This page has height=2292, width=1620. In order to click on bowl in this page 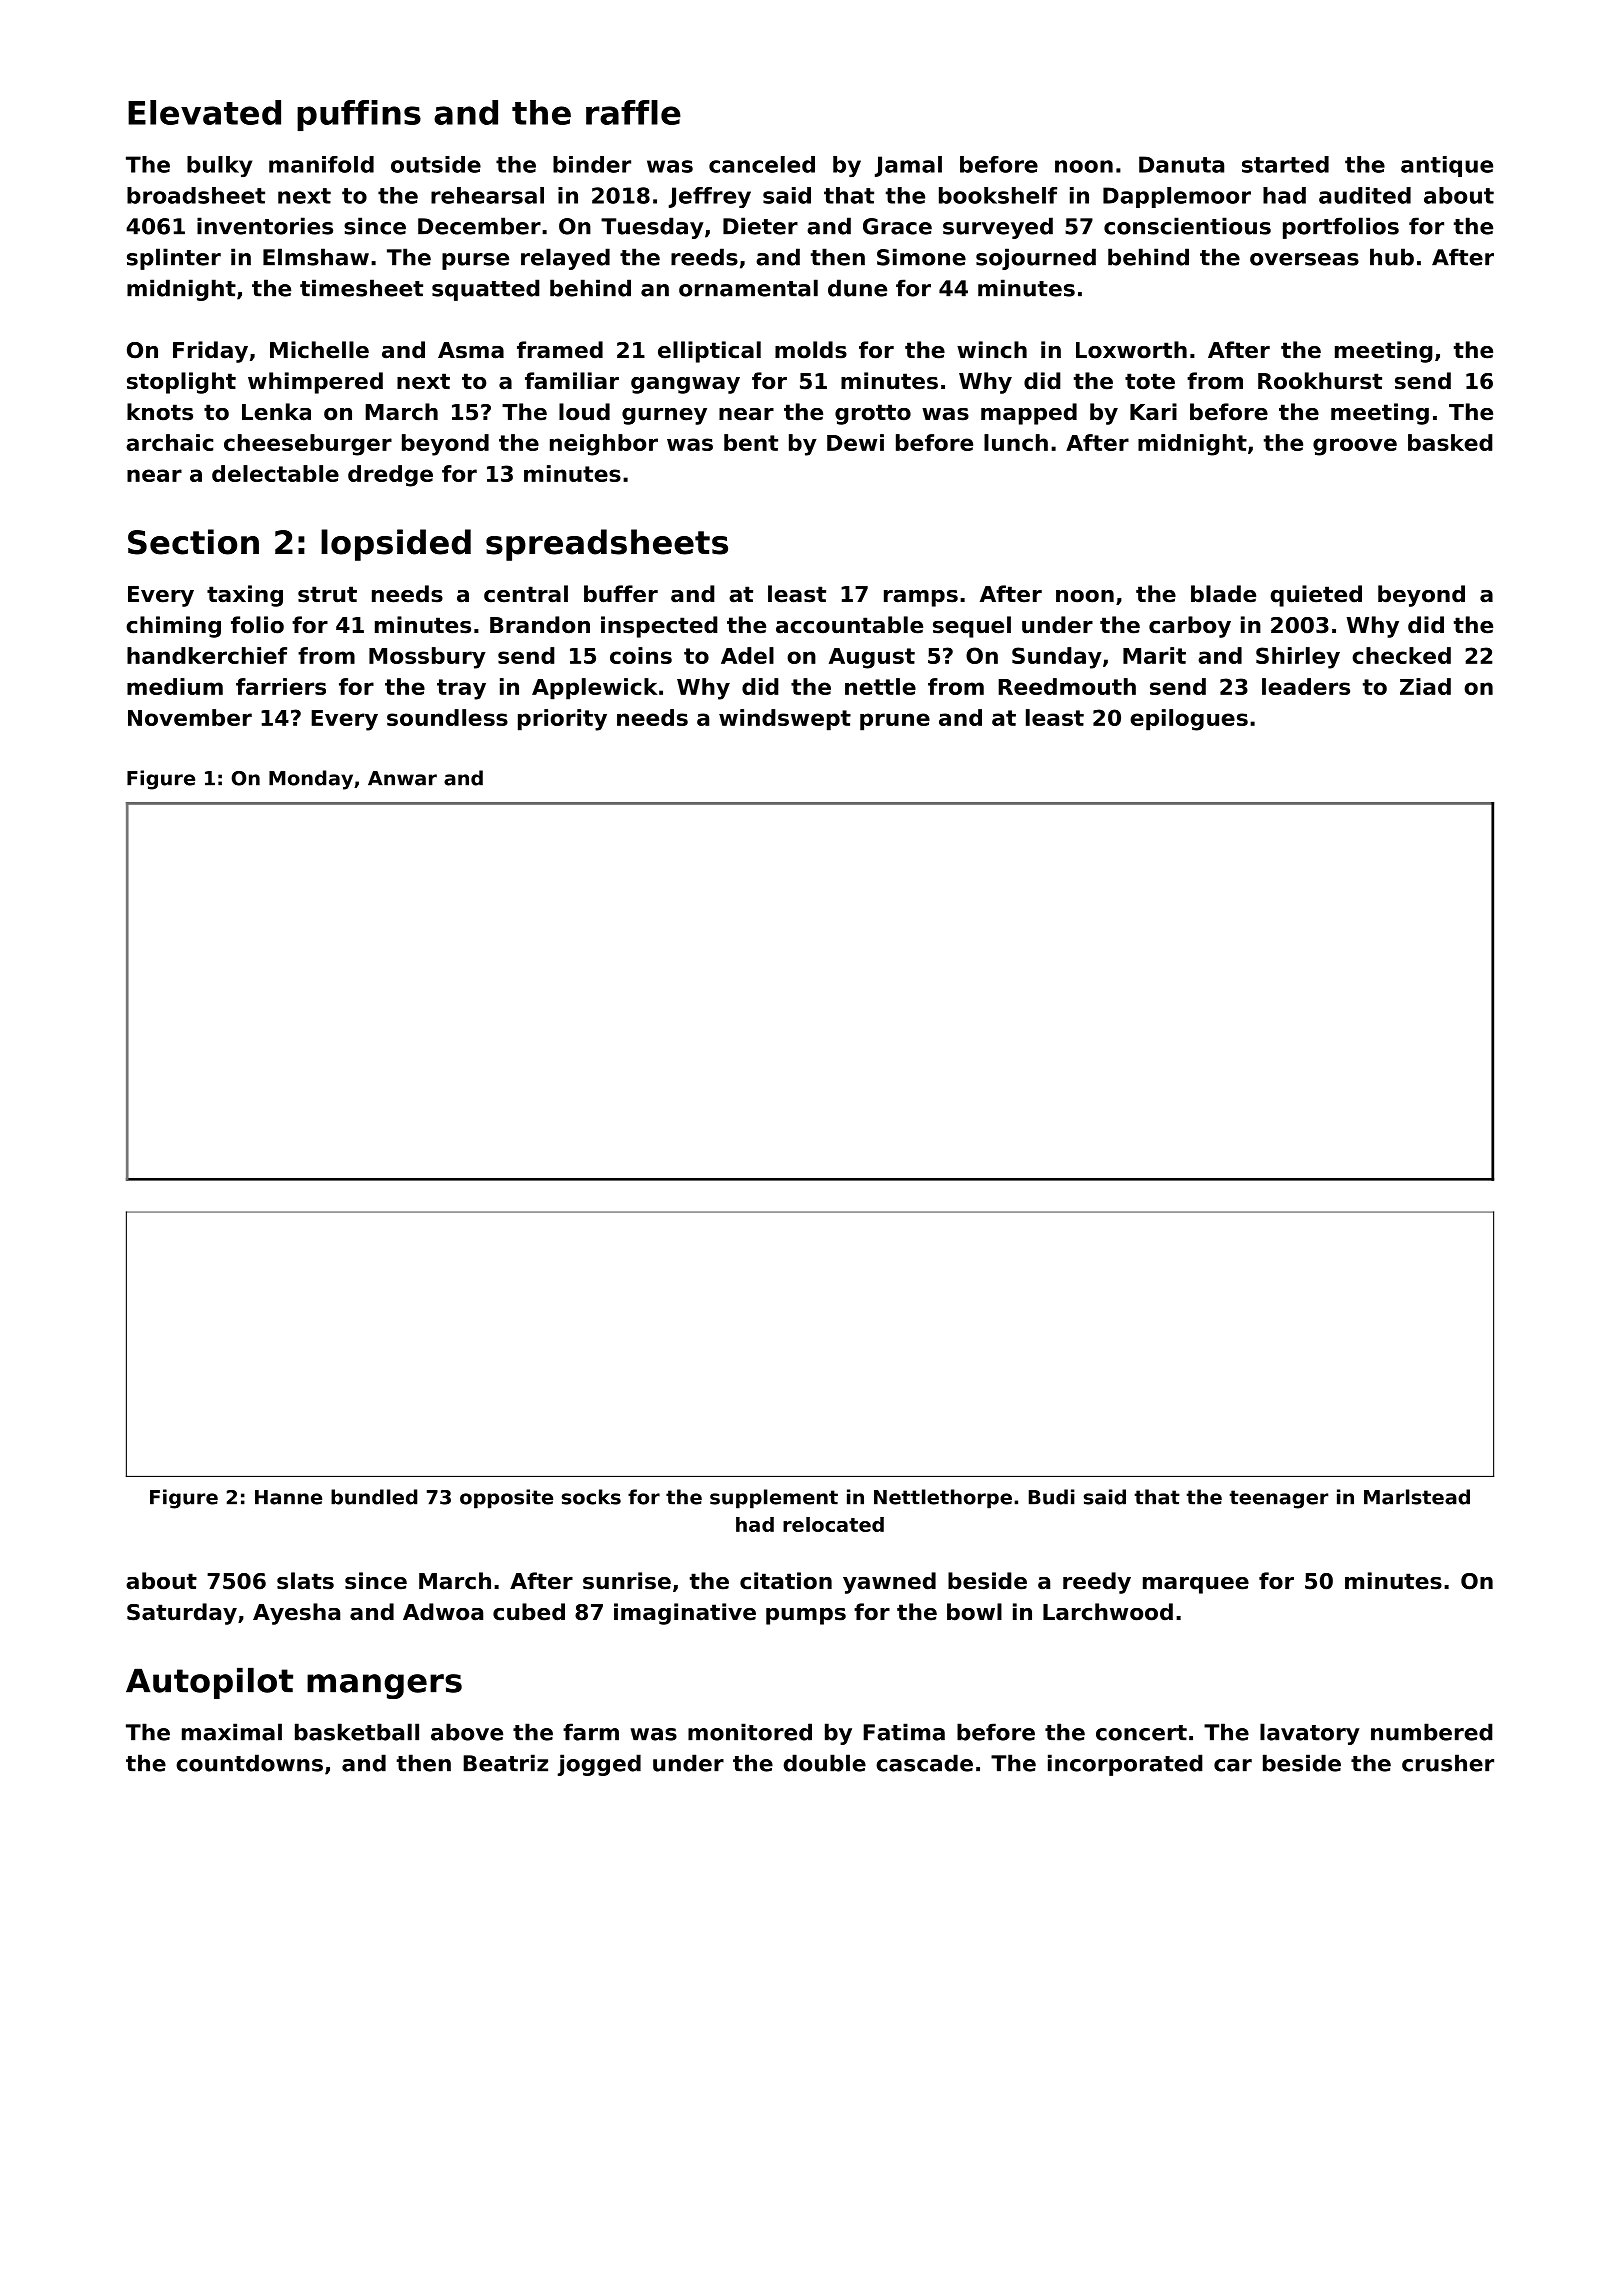, I will do `click(974, 1612)`.
